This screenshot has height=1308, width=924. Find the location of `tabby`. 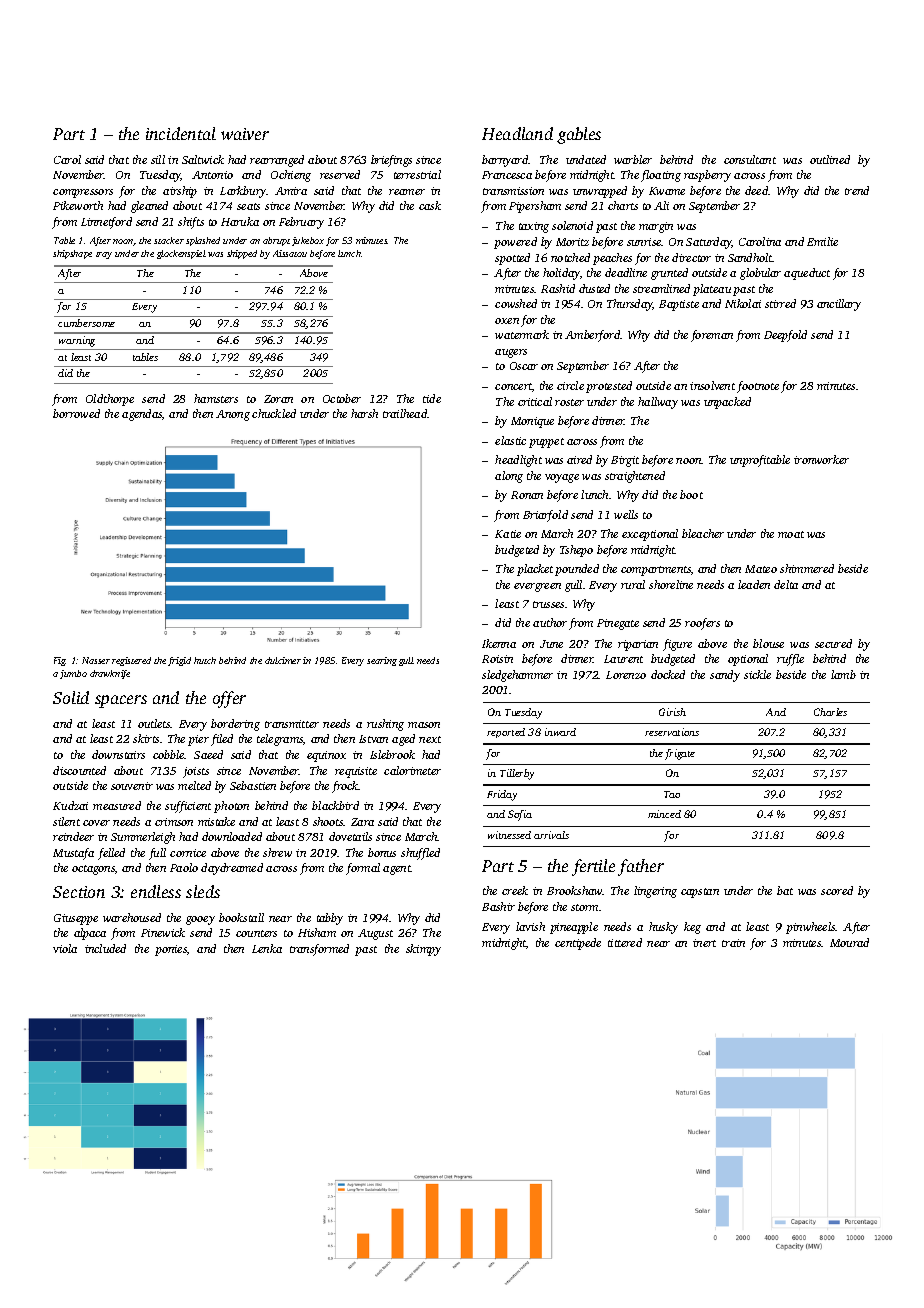

tabby is located at coordinates (330, 919).
